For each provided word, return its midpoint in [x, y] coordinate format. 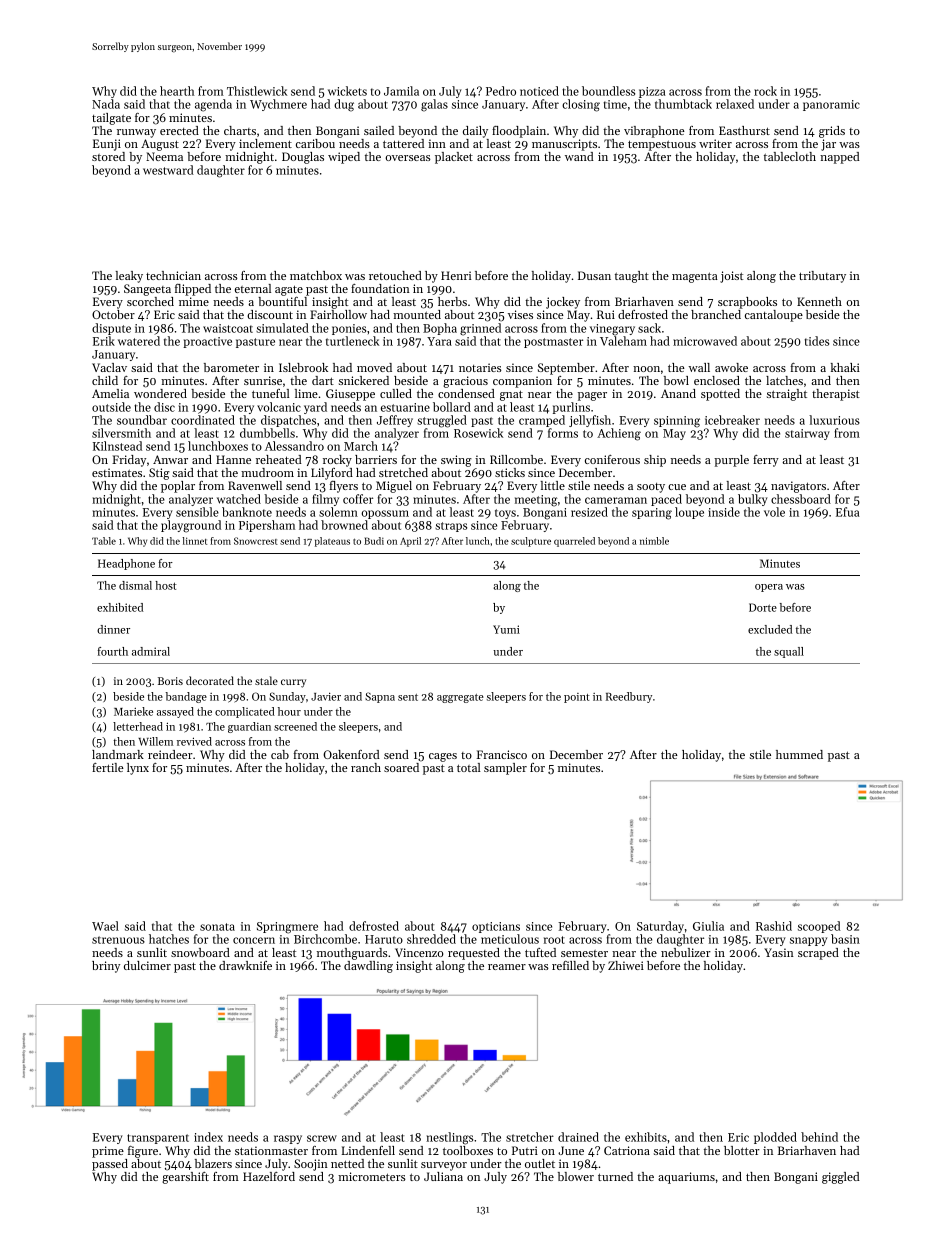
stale [266, 680]
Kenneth [819, 301]
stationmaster [271, 1150]
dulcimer [147, 965]
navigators [798, 487]
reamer [507, 967]
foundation [380, 288]
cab [280, 754]
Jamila [401, 91]
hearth [177, 91]
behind [819, 1137]
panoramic [831, 105]
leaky [129, 277]
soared [401, 767]
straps [451, 527]
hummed [799, 754]
